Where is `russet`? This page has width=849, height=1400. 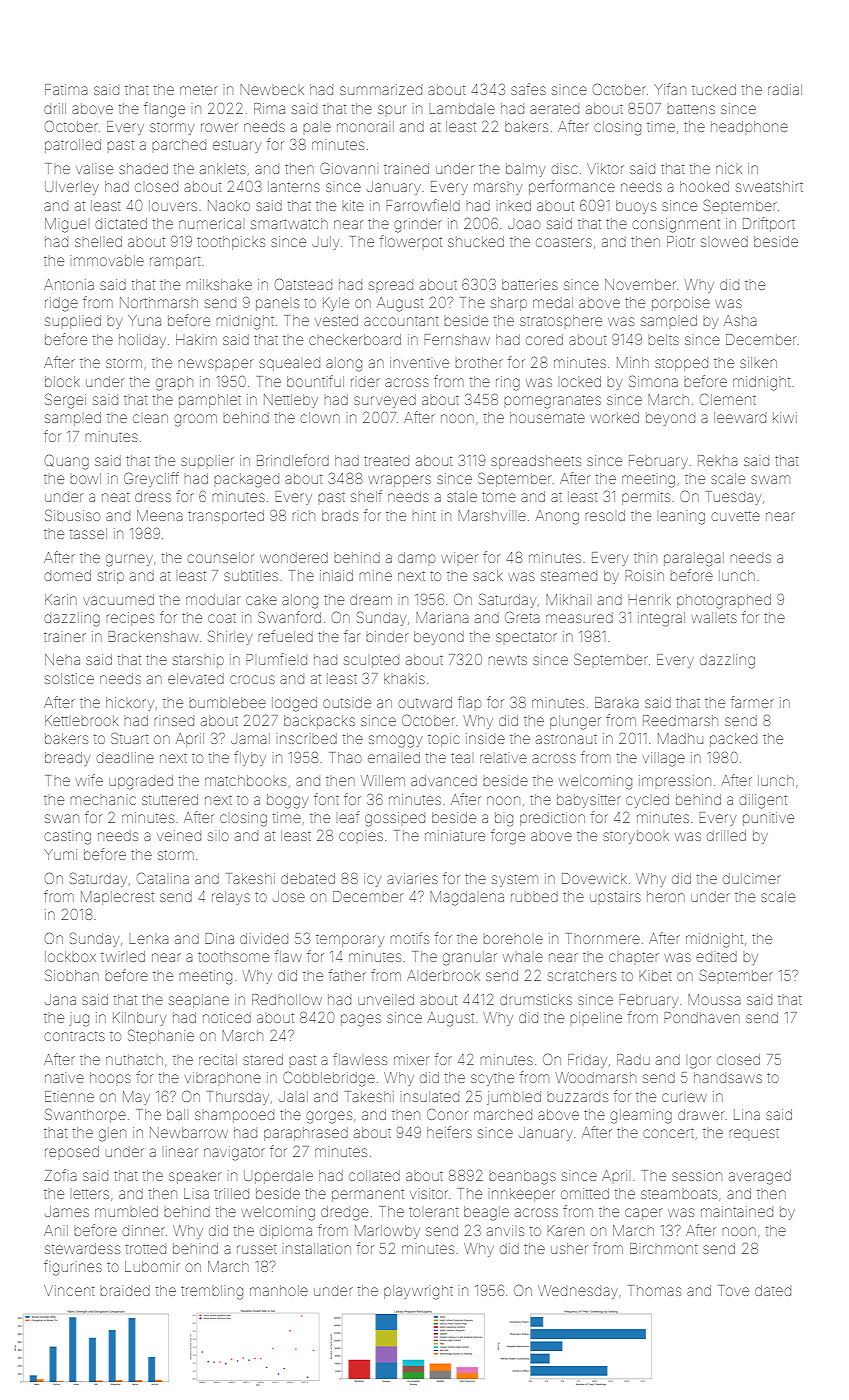
russet is located at coordinates (257, 1249).
